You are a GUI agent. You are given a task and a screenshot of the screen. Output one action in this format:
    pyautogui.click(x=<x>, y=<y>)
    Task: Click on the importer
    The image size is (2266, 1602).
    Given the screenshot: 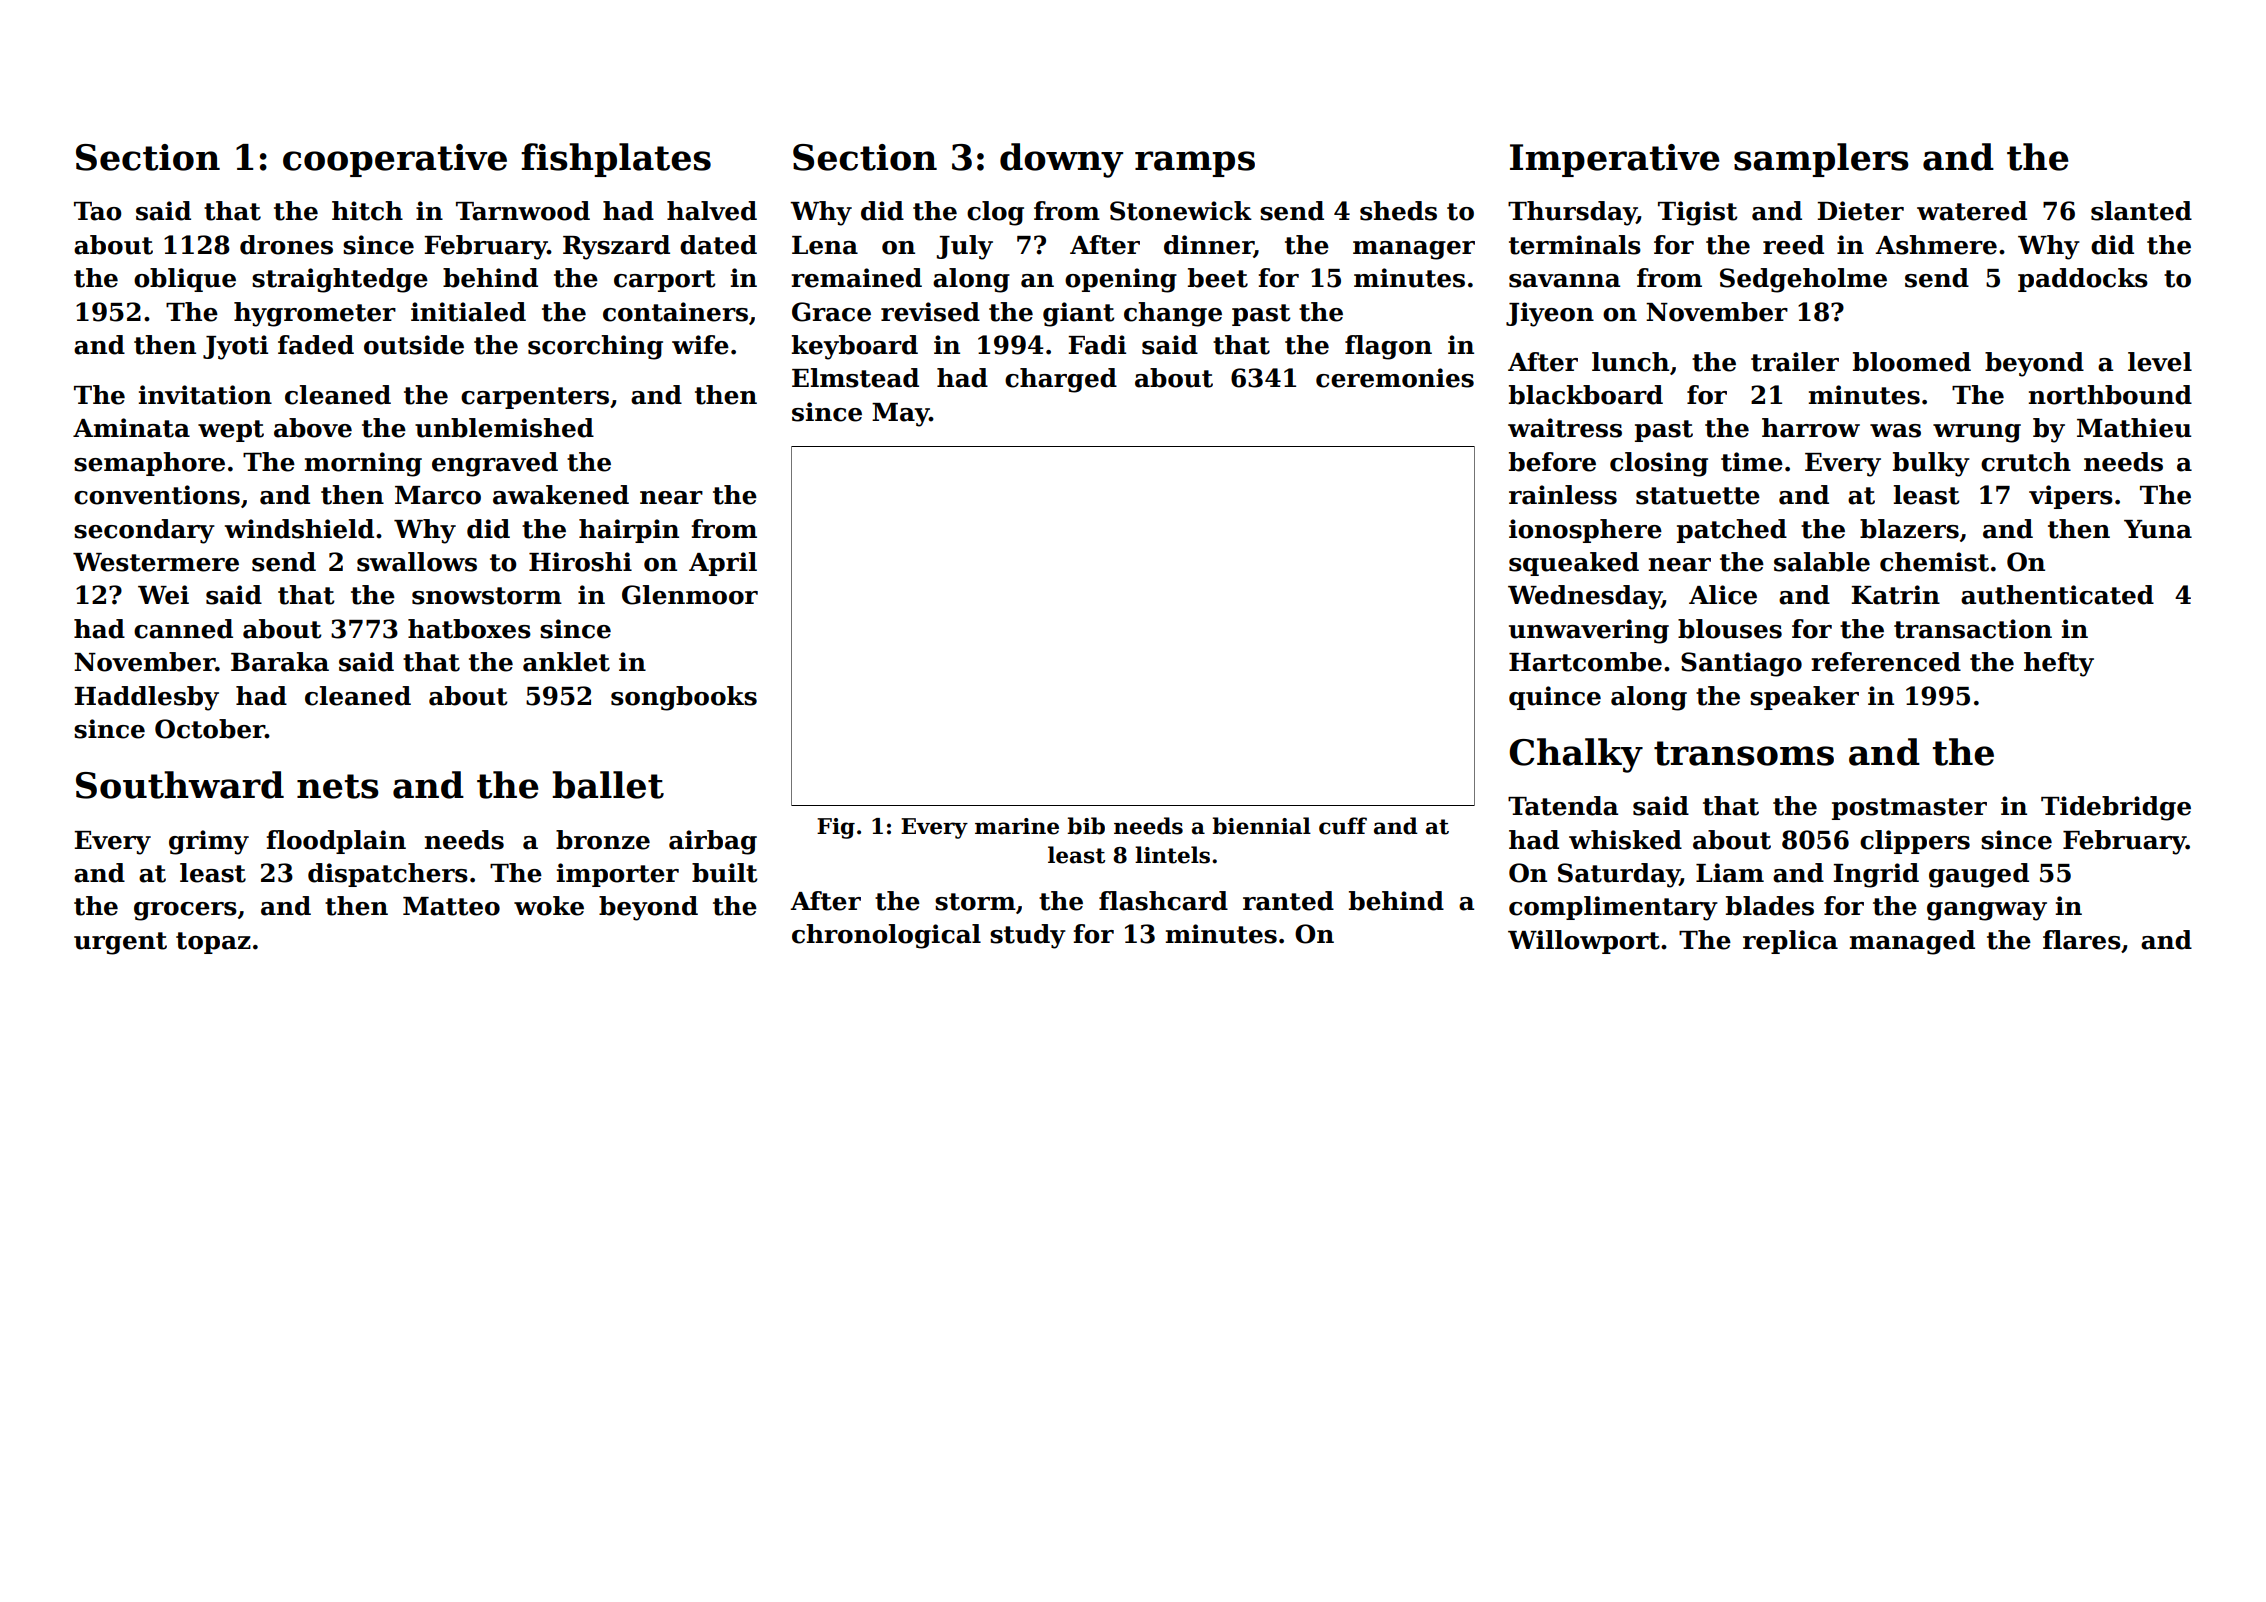 What is the action you would take?
    pyautogui.click(x=618, y=875)
